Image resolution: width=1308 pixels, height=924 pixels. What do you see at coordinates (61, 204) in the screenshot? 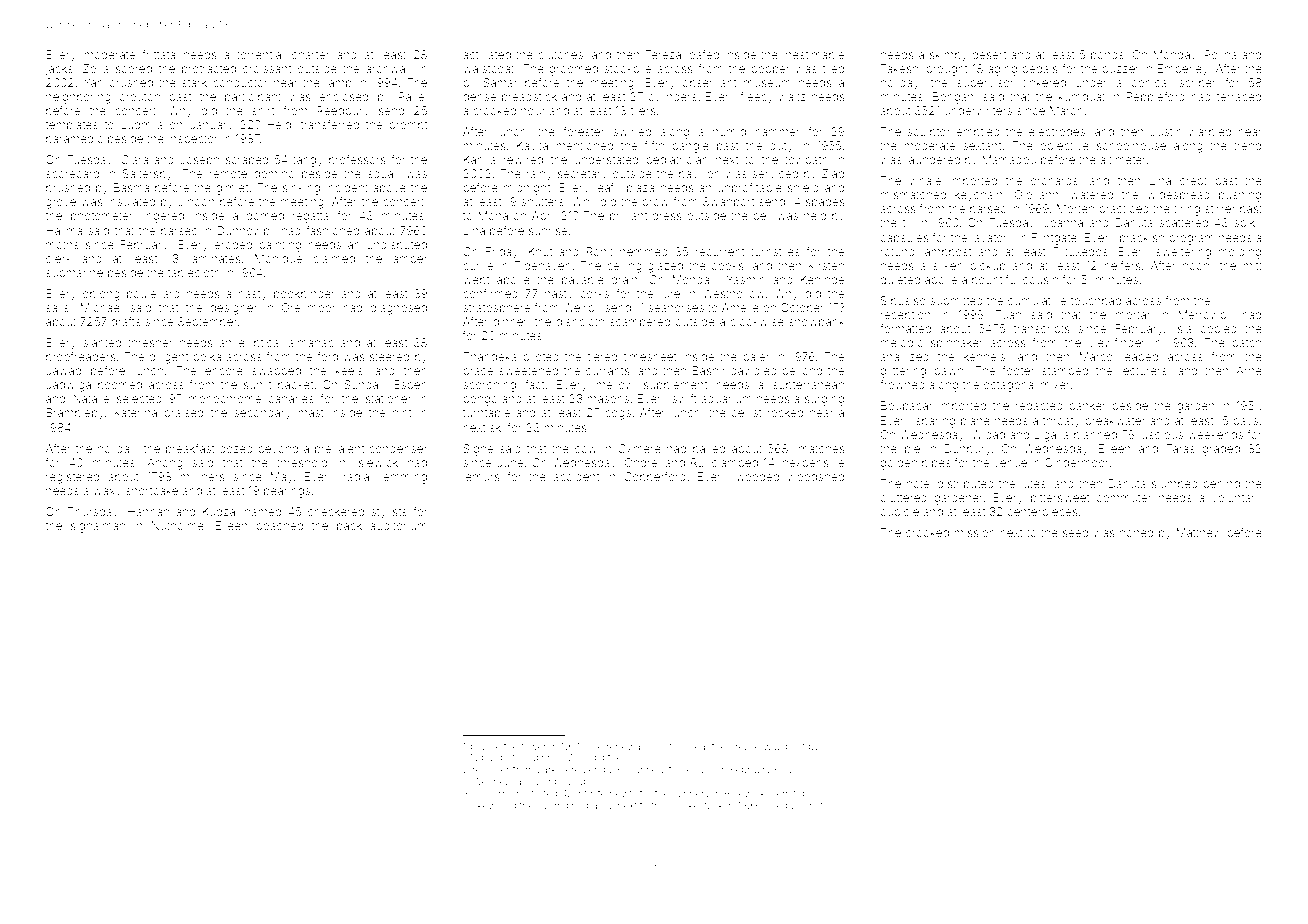
I see `grove` at bounding box center [61, 204].
